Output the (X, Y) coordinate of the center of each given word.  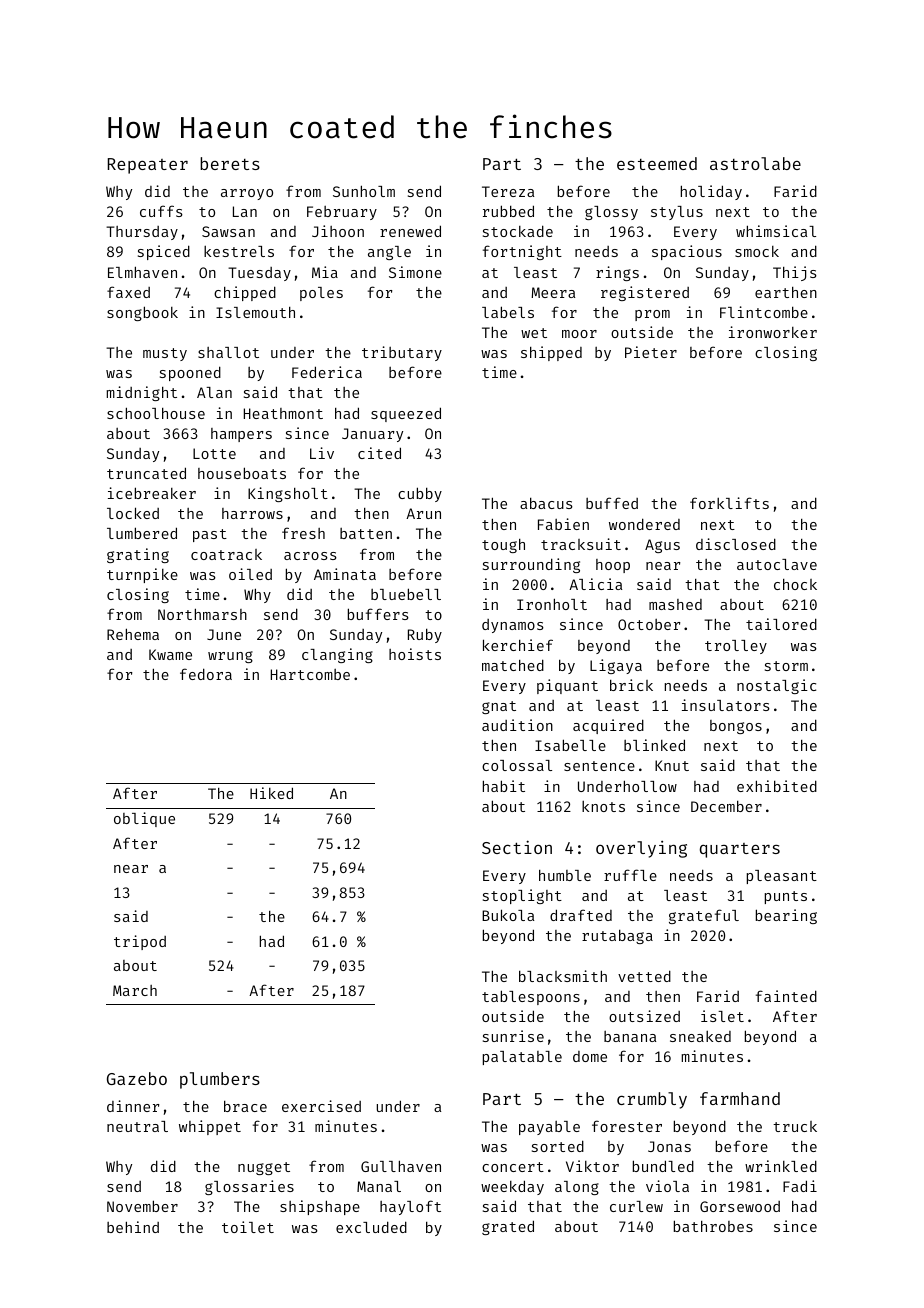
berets (230, 163)
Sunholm (364, 191)
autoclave (777, 564)
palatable (522, 1058)
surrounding (531, 565)
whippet (210, 1127)
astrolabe (755, 163)
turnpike (142, 575)
